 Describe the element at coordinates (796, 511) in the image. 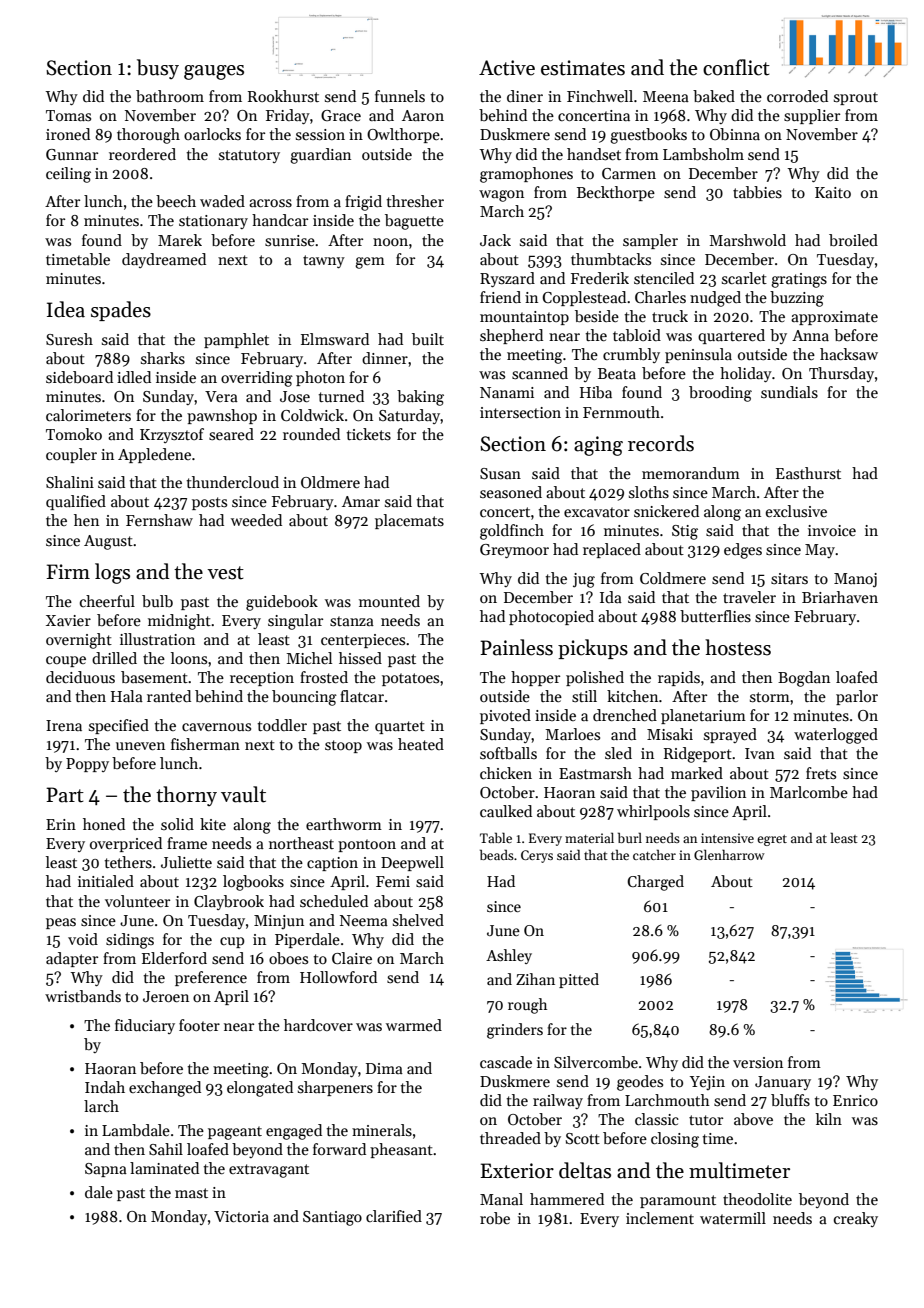

I see `exclusive` at that location.
